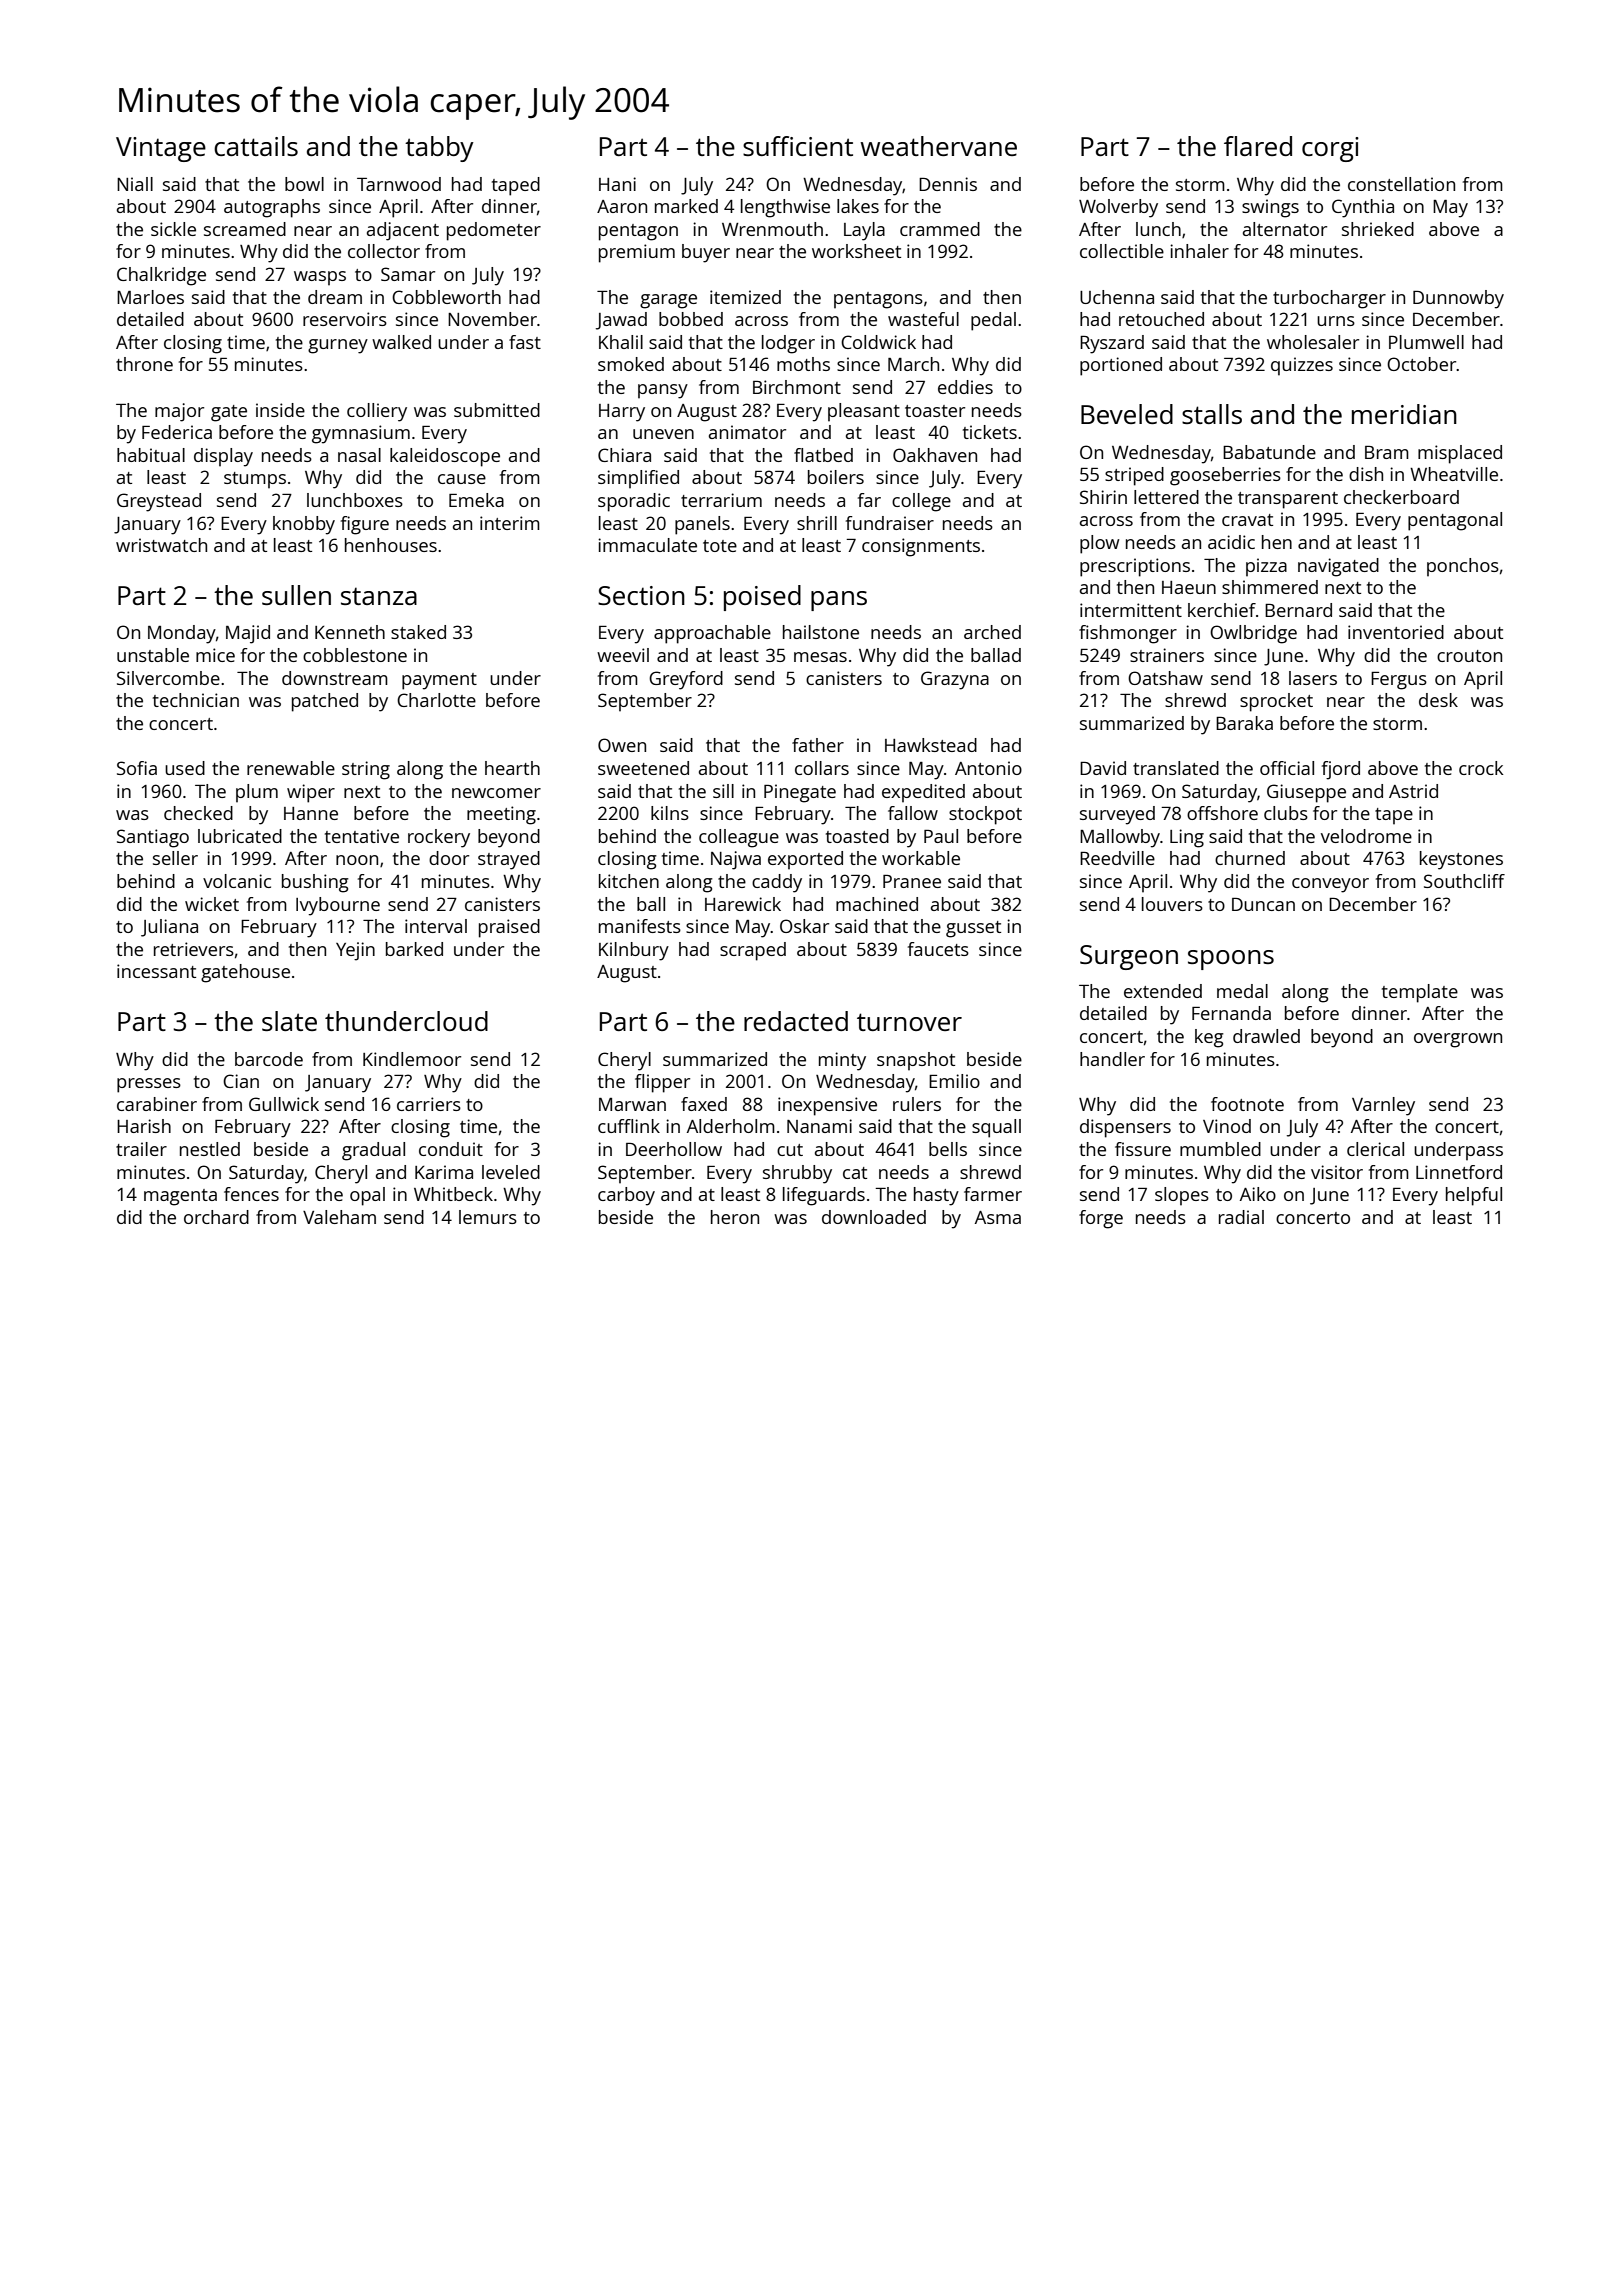 This image has width=1620, height=2292. What do you see at coordinates (874, 1217) in the image?
I see `downloaded` at bounding box center [874, 1217].
